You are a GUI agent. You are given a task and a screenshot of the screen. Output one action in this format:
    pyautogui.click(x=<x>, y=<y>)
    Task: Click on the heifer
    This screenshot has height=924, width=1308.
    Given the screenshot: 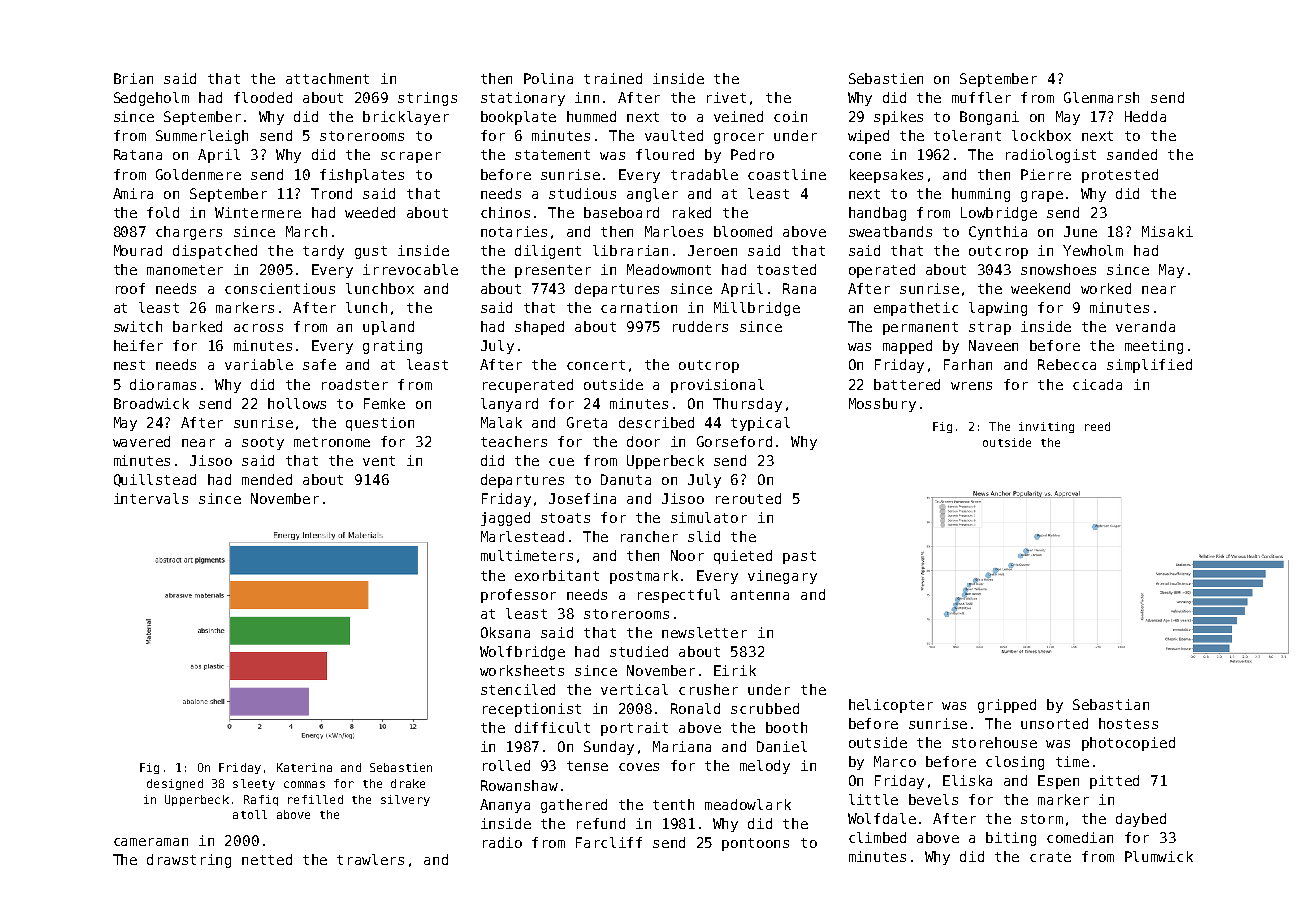 What is the action you would take?
    pyautogui.click(x=138, y=345)
